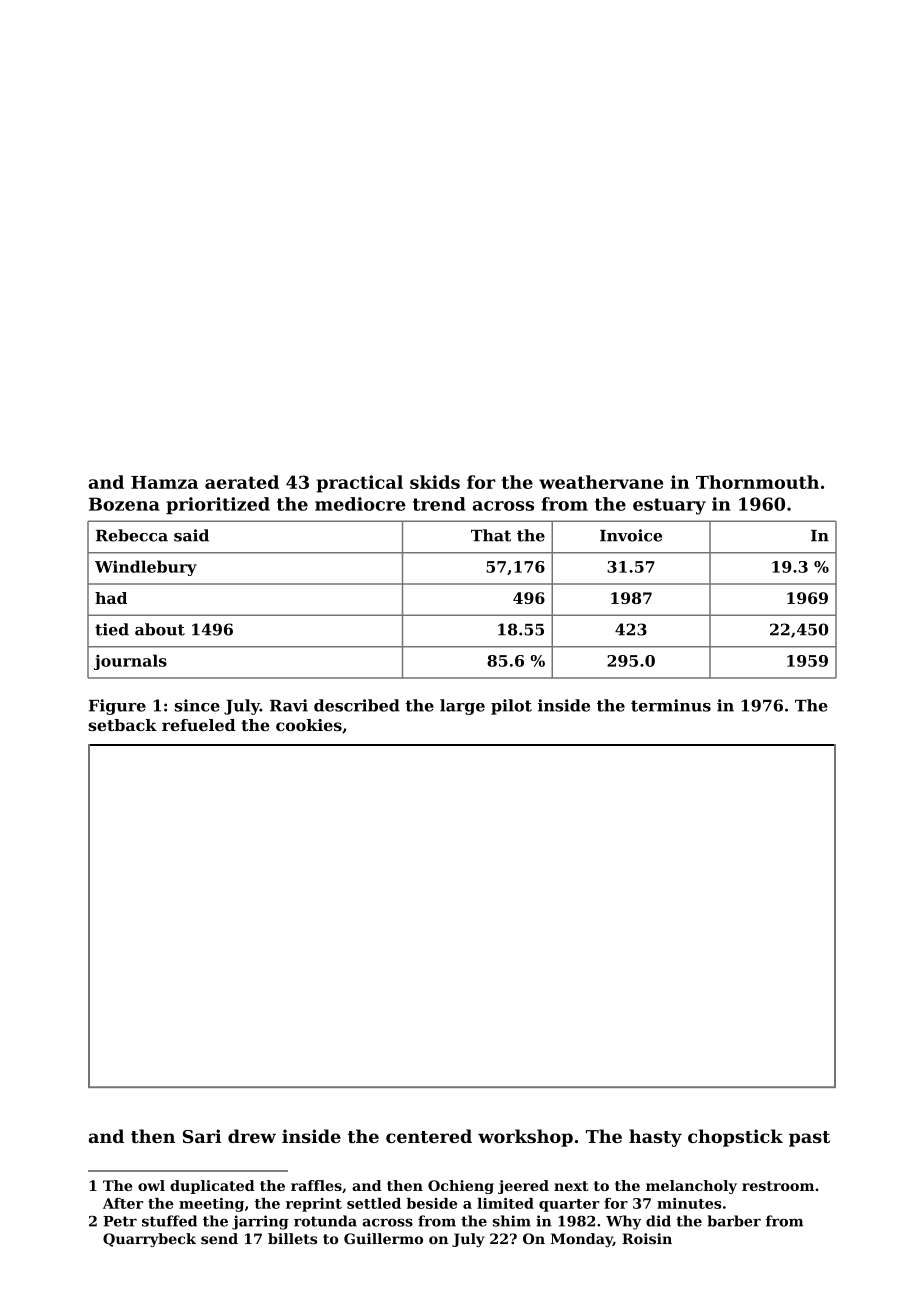  Describe the element at coordinates (199, 725) in the screenshot. I see `refueled` at that location.
